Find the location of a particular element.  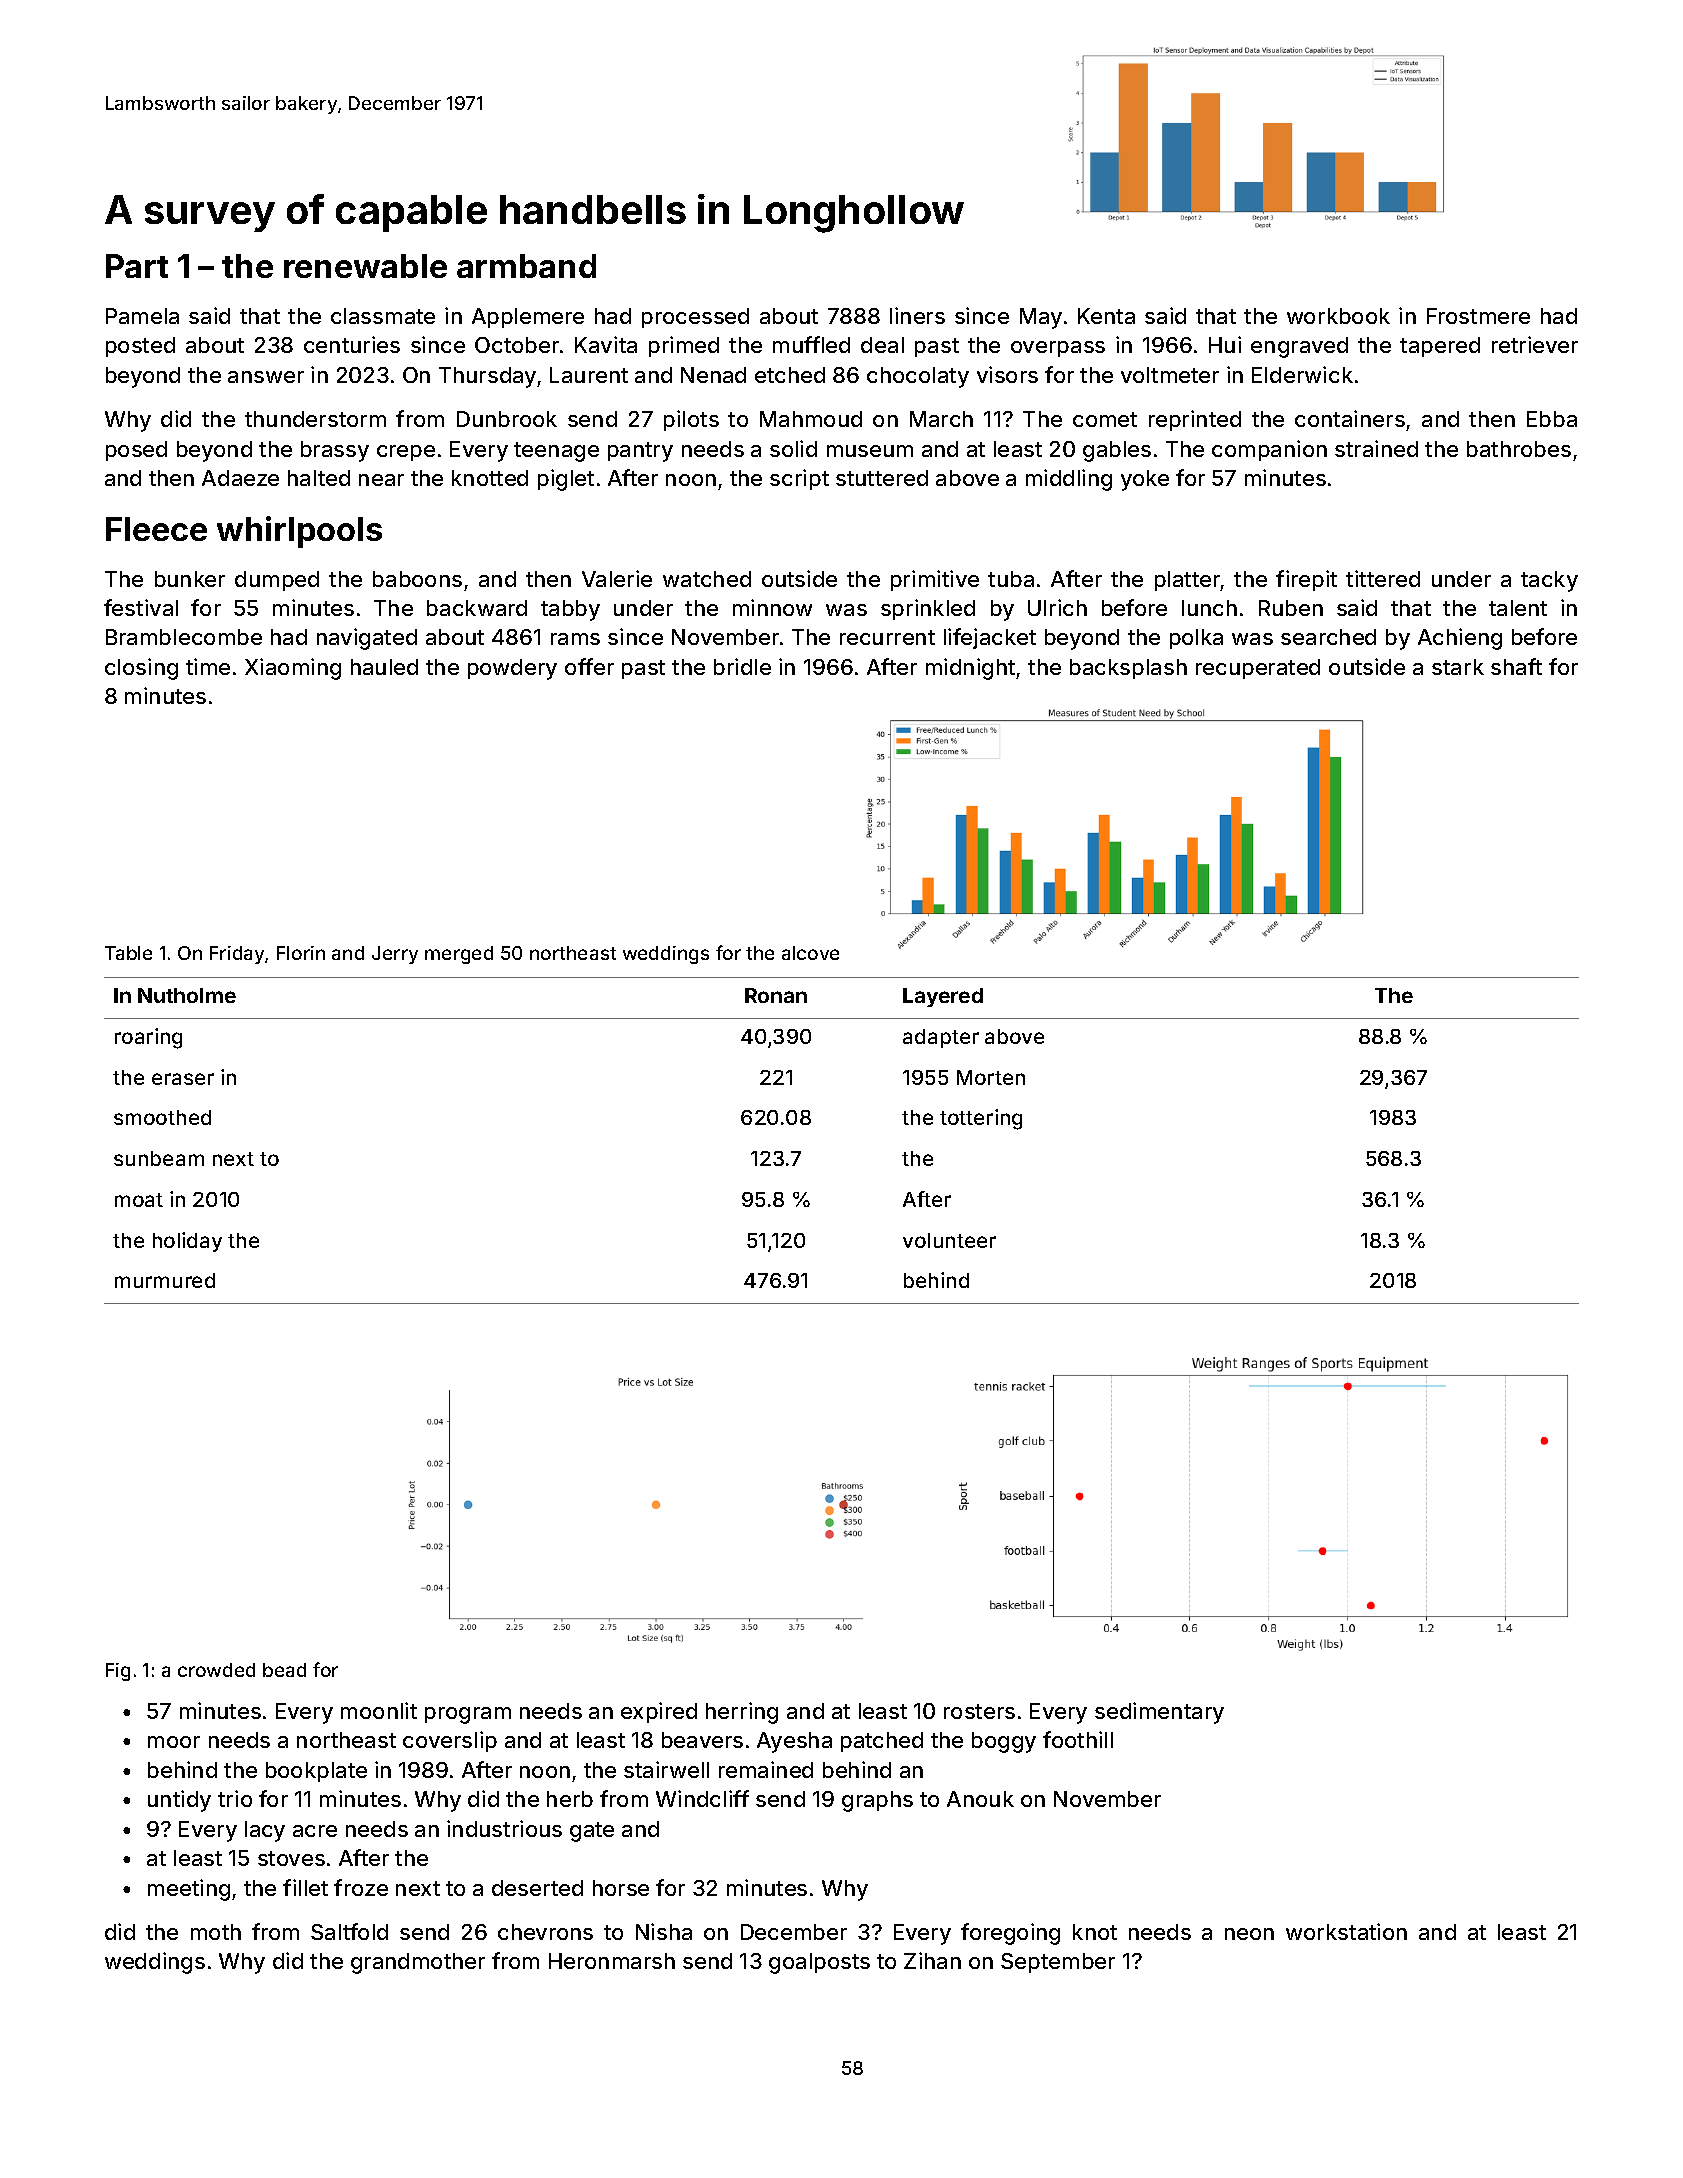

backsplash is located at coordinates (1128, 669).
